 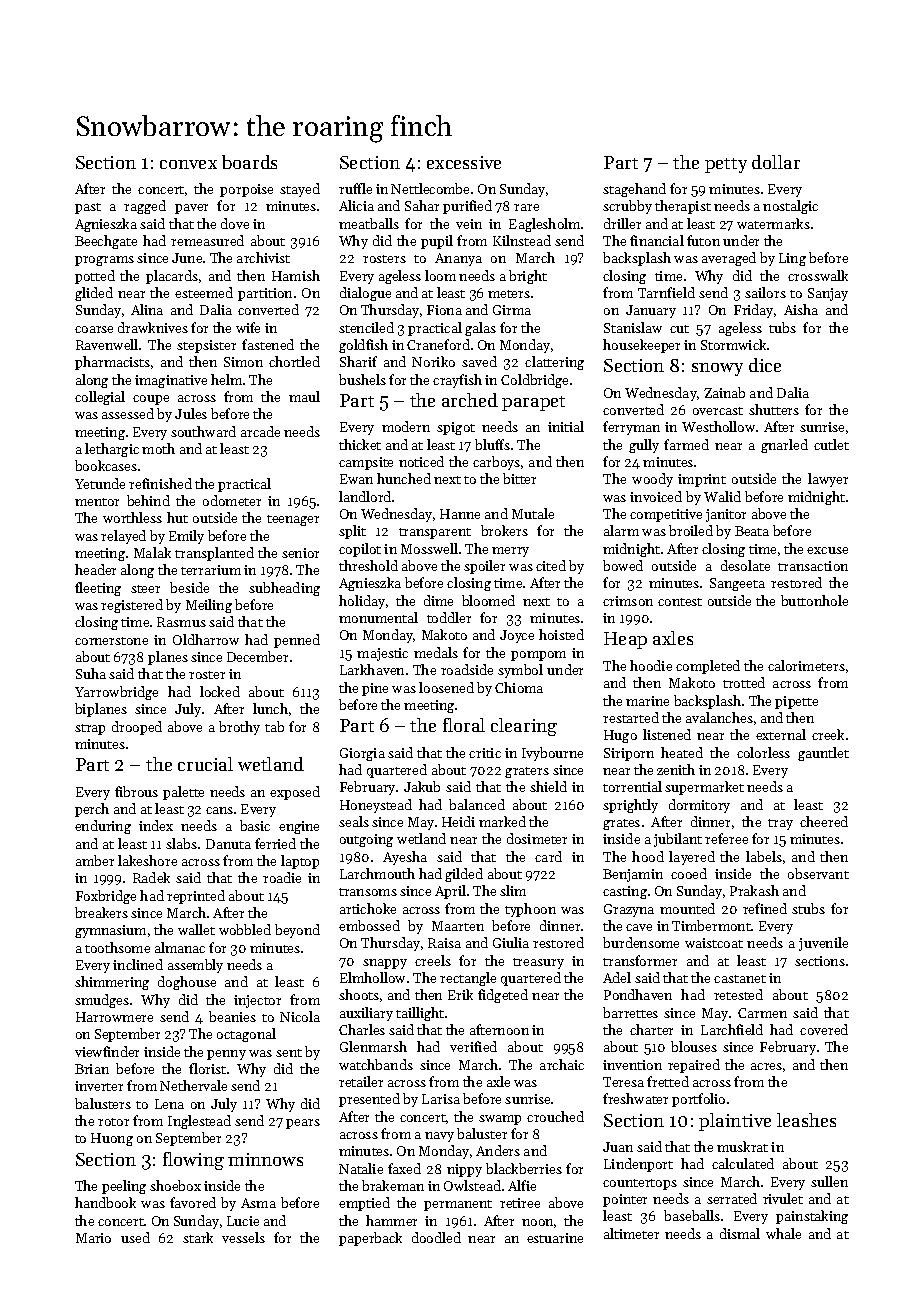 What do you see at coordinates (436, 652) in the page?
I see `medals` at bounding box center [436, 652].
